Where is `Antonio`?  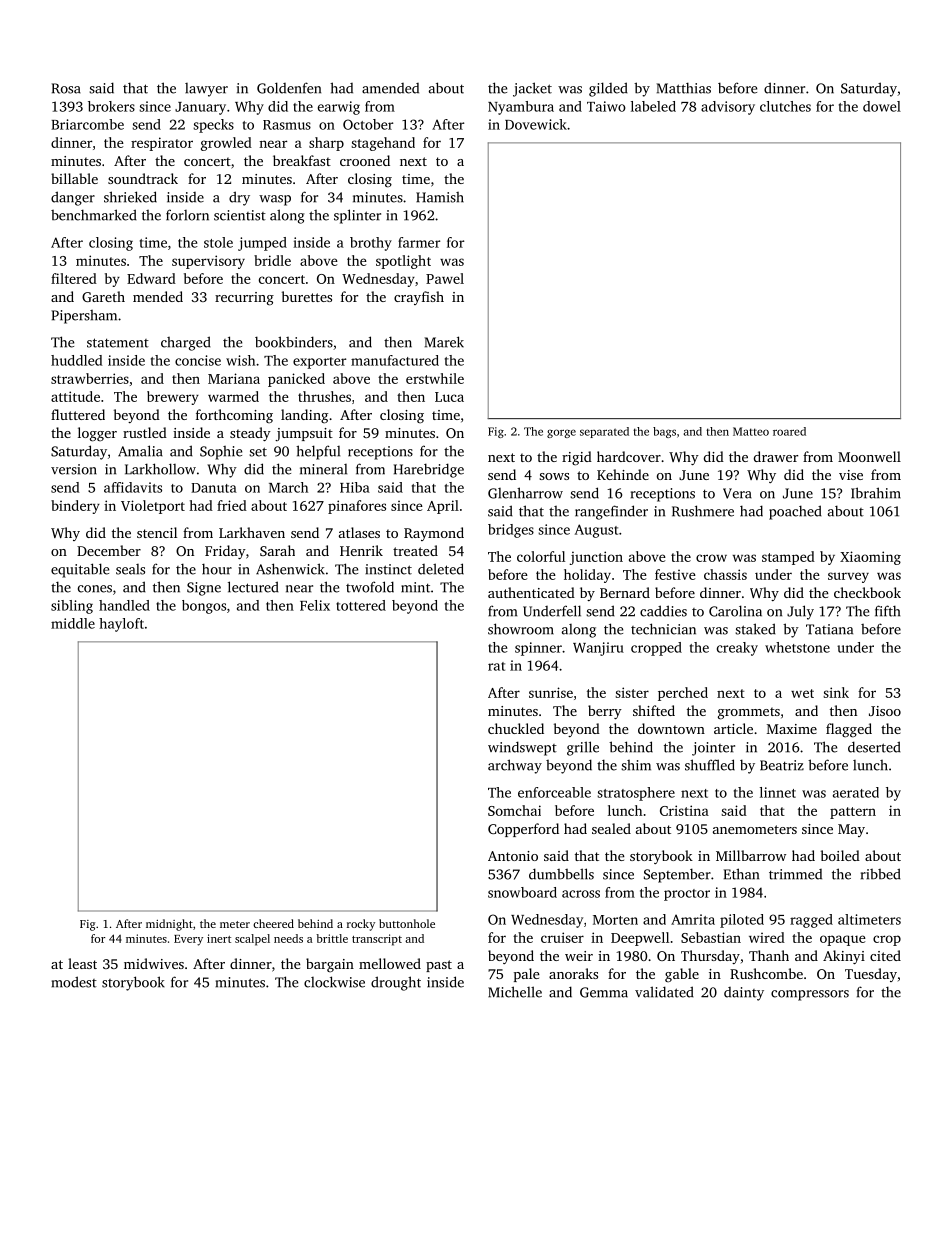
Antonio is located at coordinates (513, 856).
